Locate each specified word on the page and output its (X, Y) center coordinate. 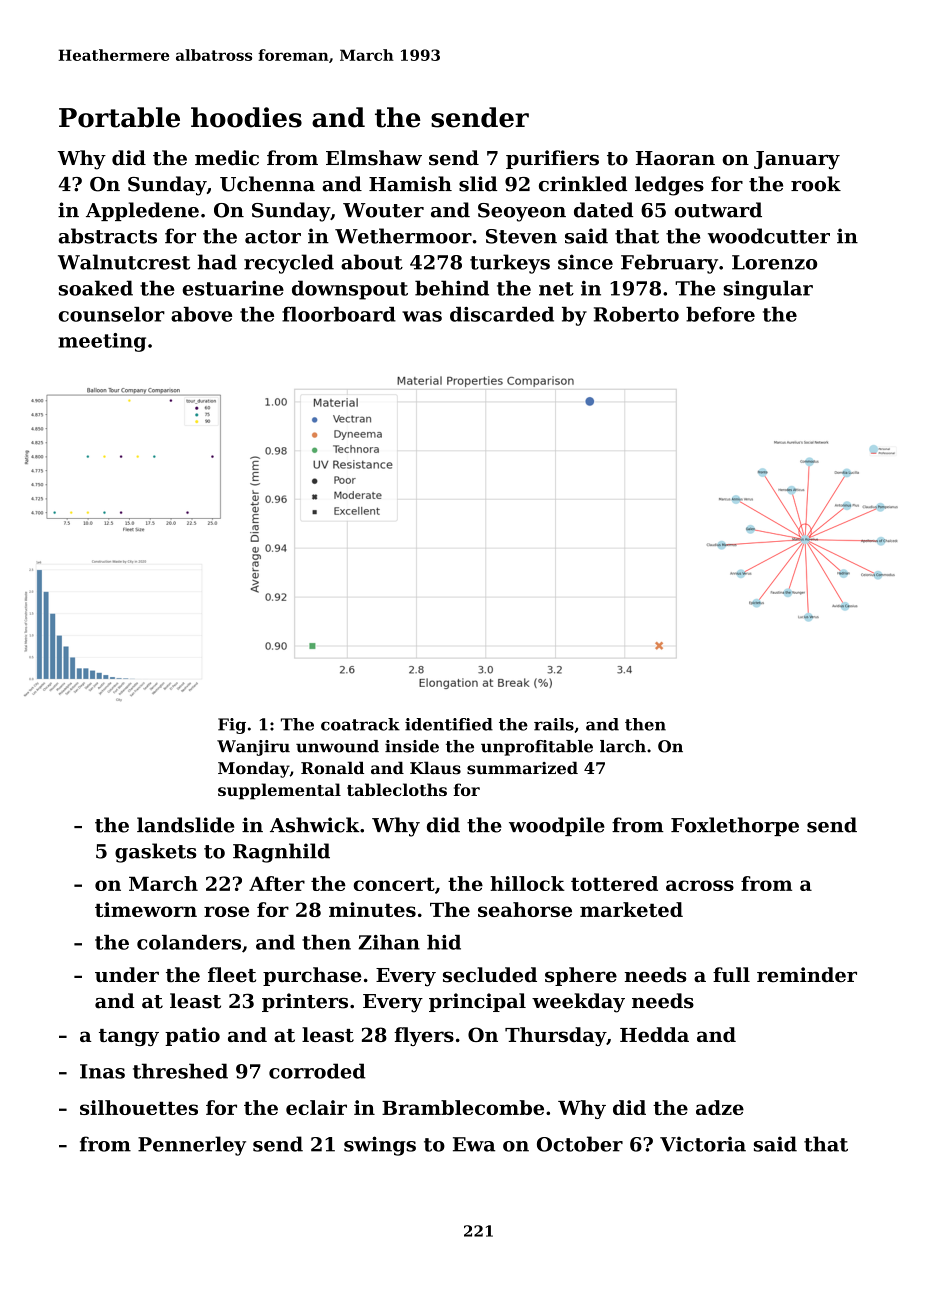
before (720, 314)
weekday (578, 1003)
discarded (502, 314)
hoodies (246, 117)
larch (623, 746)
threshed (180, 1071)
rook (816, 184)
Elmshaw (374, 158)
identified (449, 724)
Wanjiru (253, 748)
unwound (337, 746)
